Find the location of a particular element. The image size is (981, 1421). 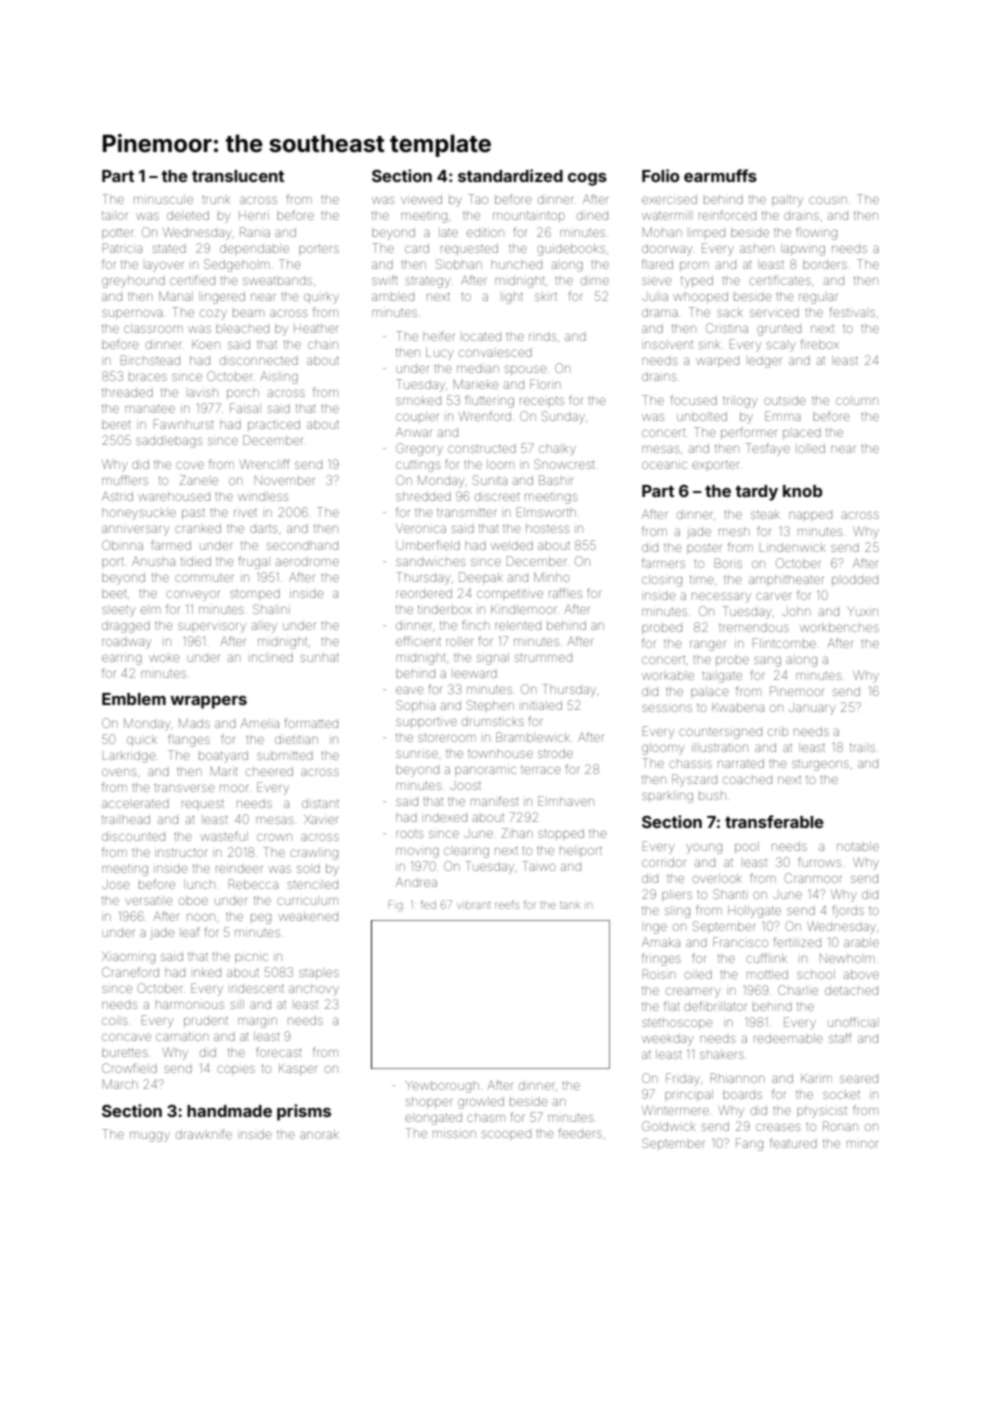

roots is located at coordinates (409, 834).
